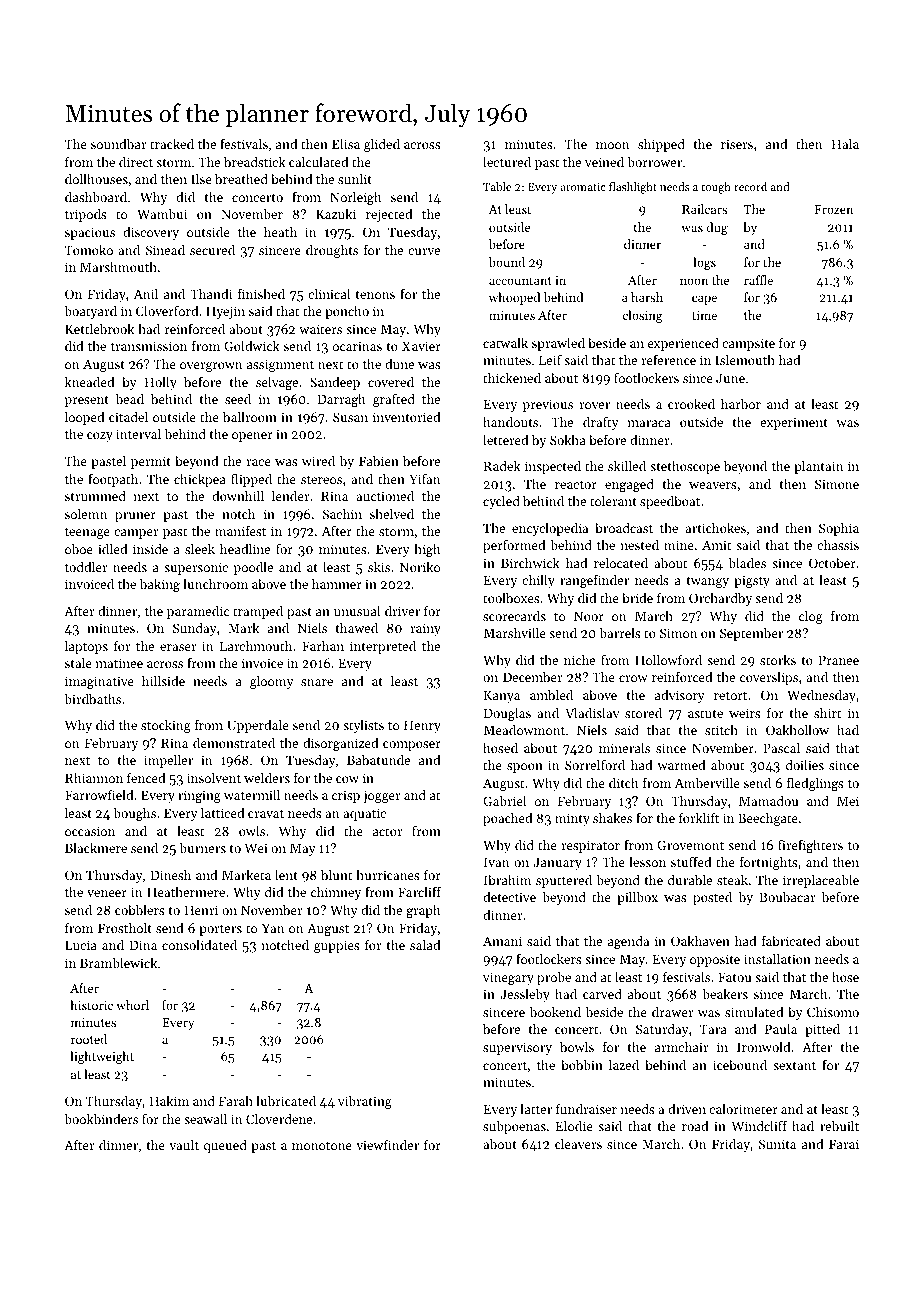 The image size is (924, 1314). Describe the element at coordinates (425, 478) in the document. I see `Yifan` at that location.
